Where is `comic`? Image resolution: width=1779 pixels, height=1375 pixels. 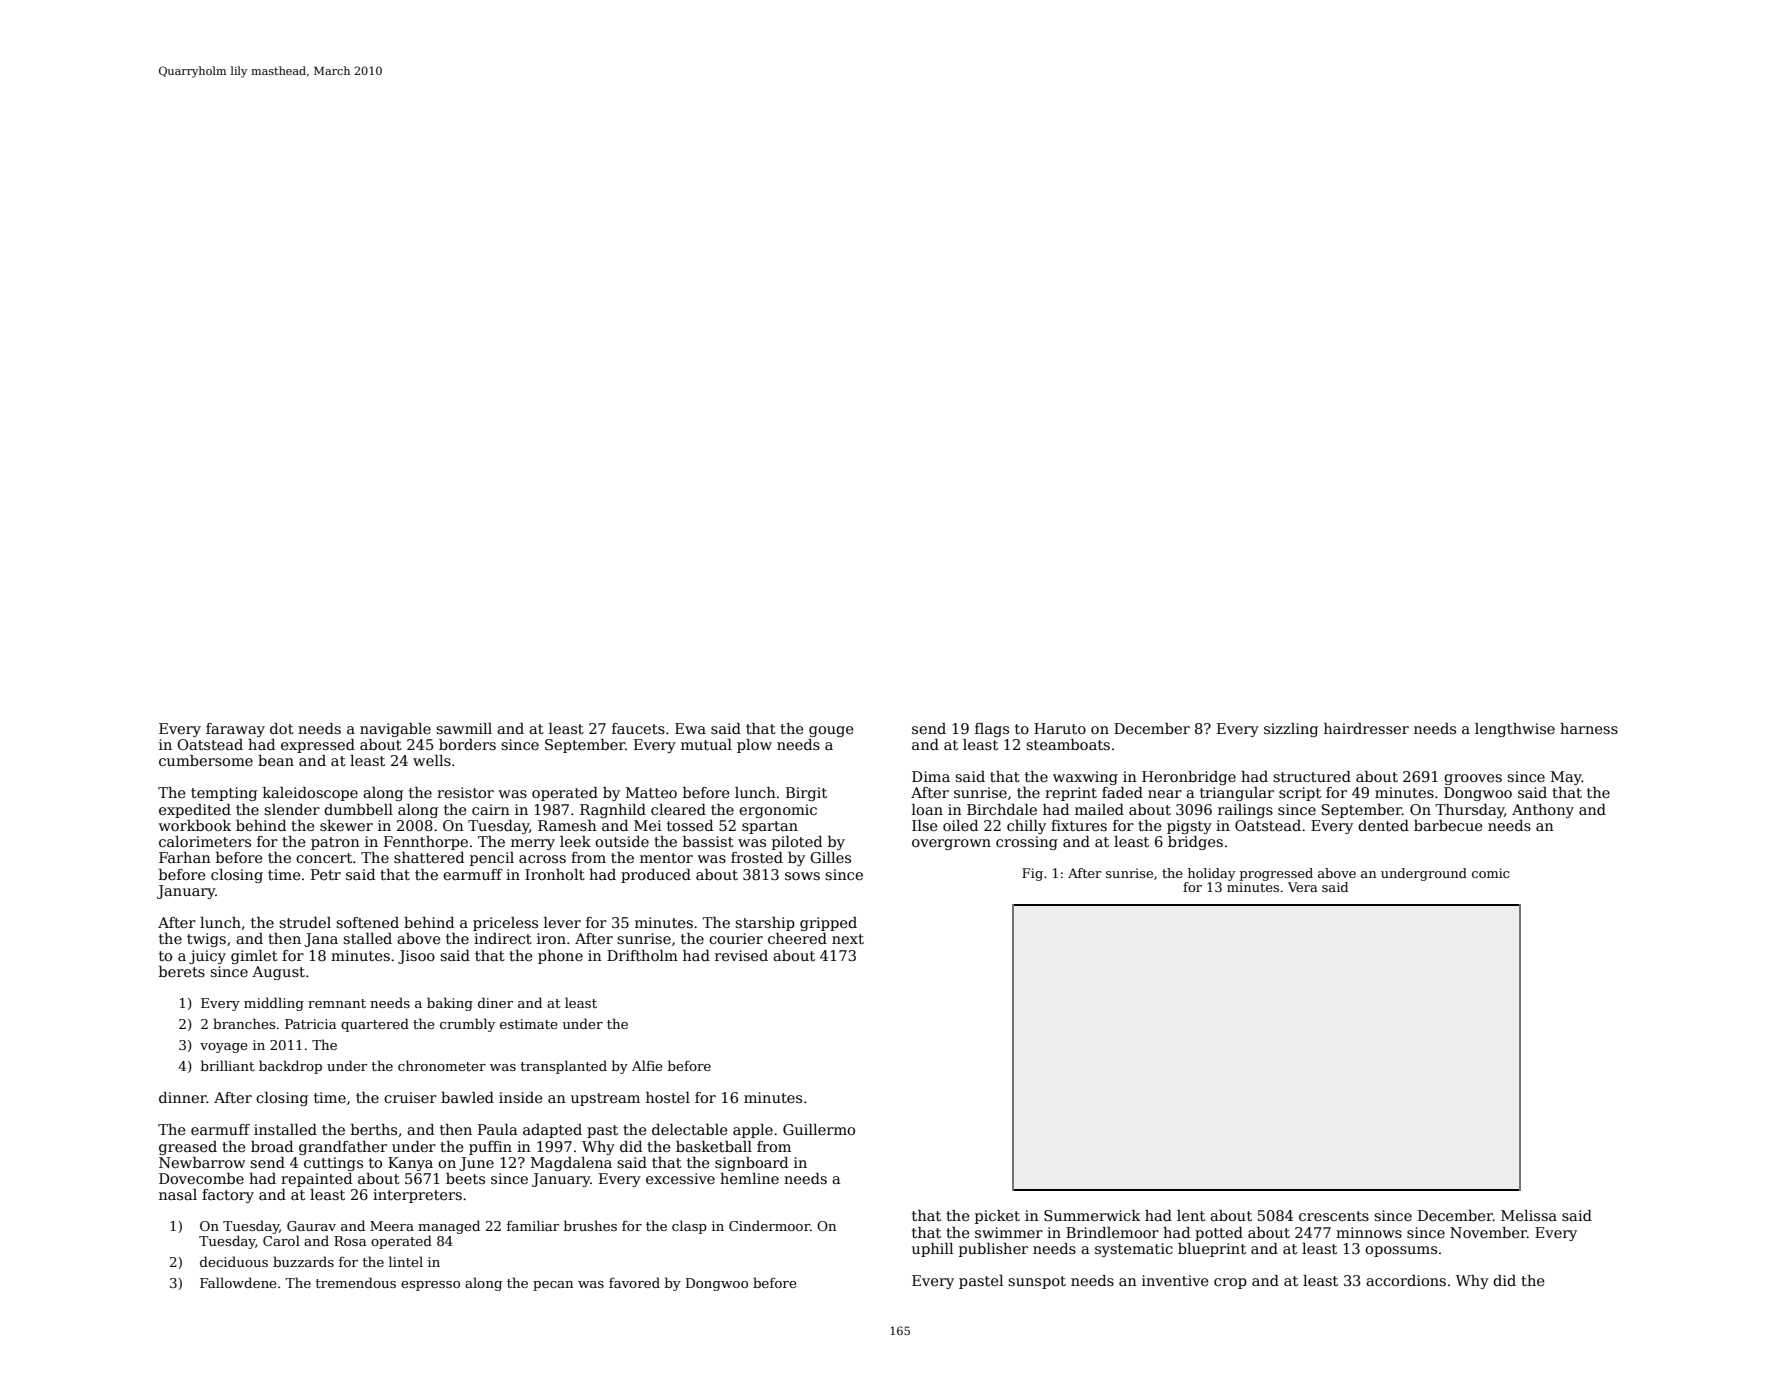 comic is located at coordinates (1491, 873).
